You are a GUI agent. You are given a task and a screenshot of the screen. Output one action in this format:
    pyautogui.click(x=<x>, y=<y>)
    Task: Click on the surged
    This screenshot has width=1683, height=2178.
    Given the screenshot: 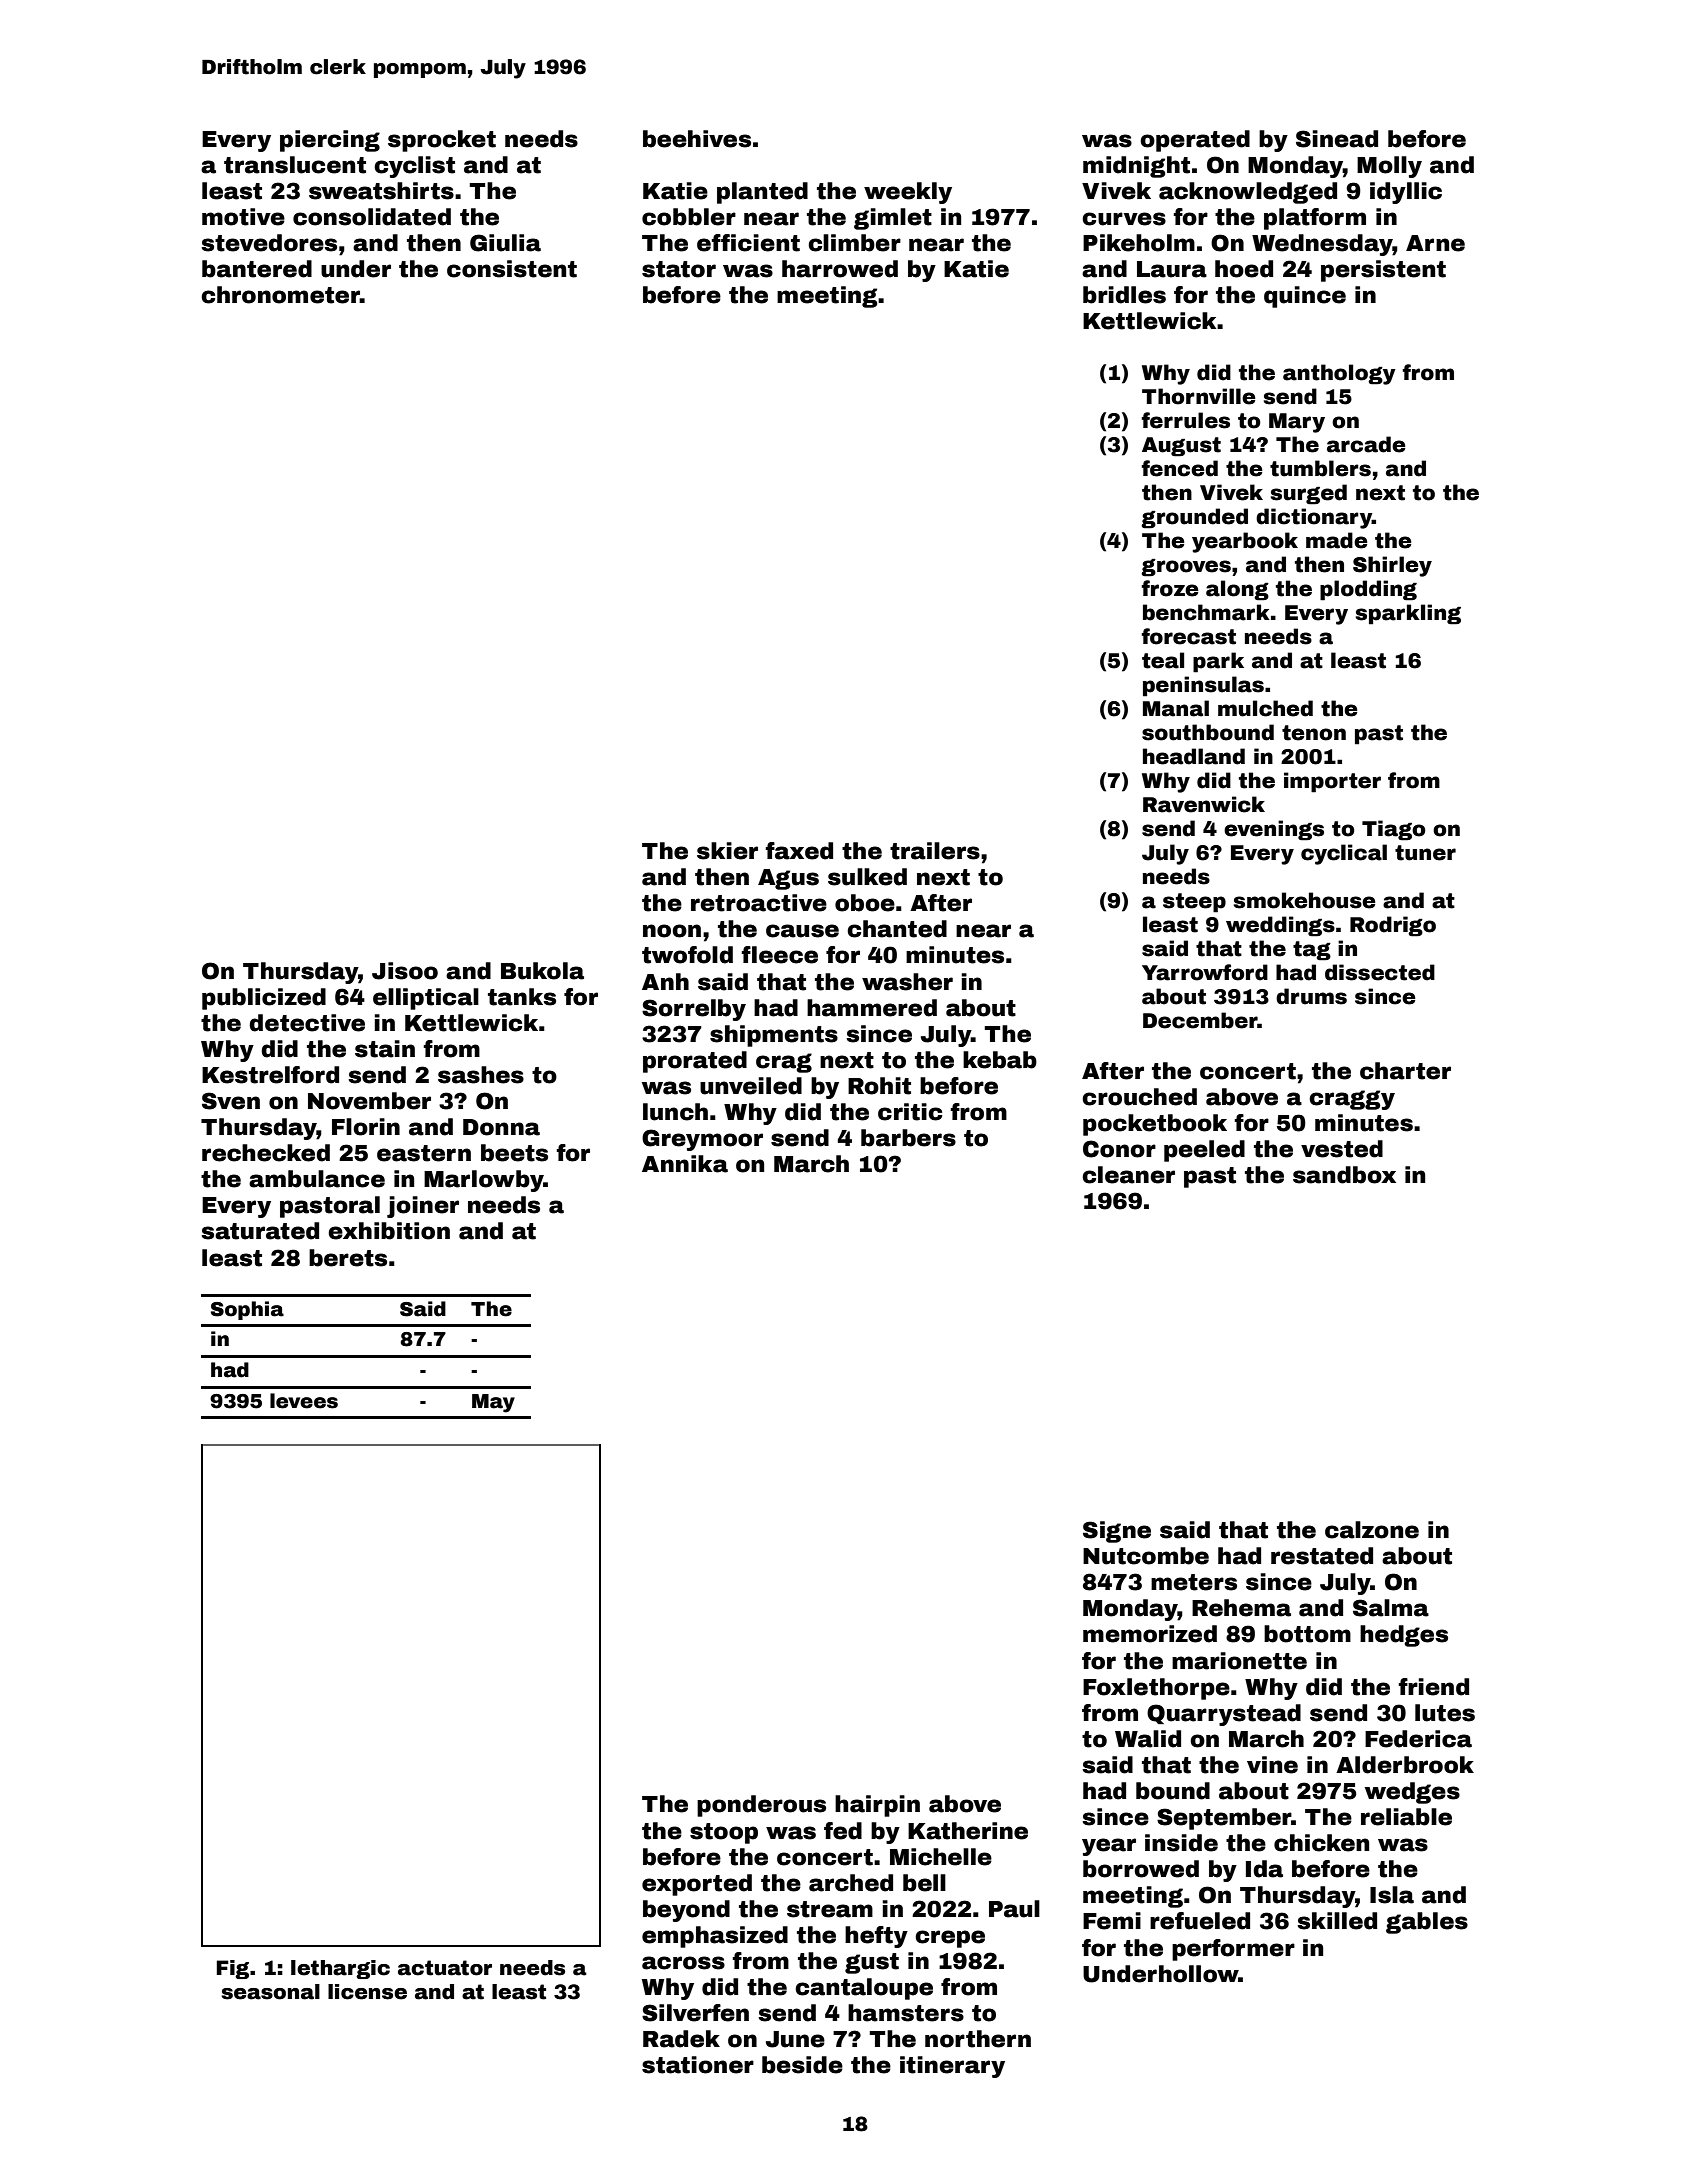 What is the action you would take?
    pyautogui.click(x=1308, y=494)
